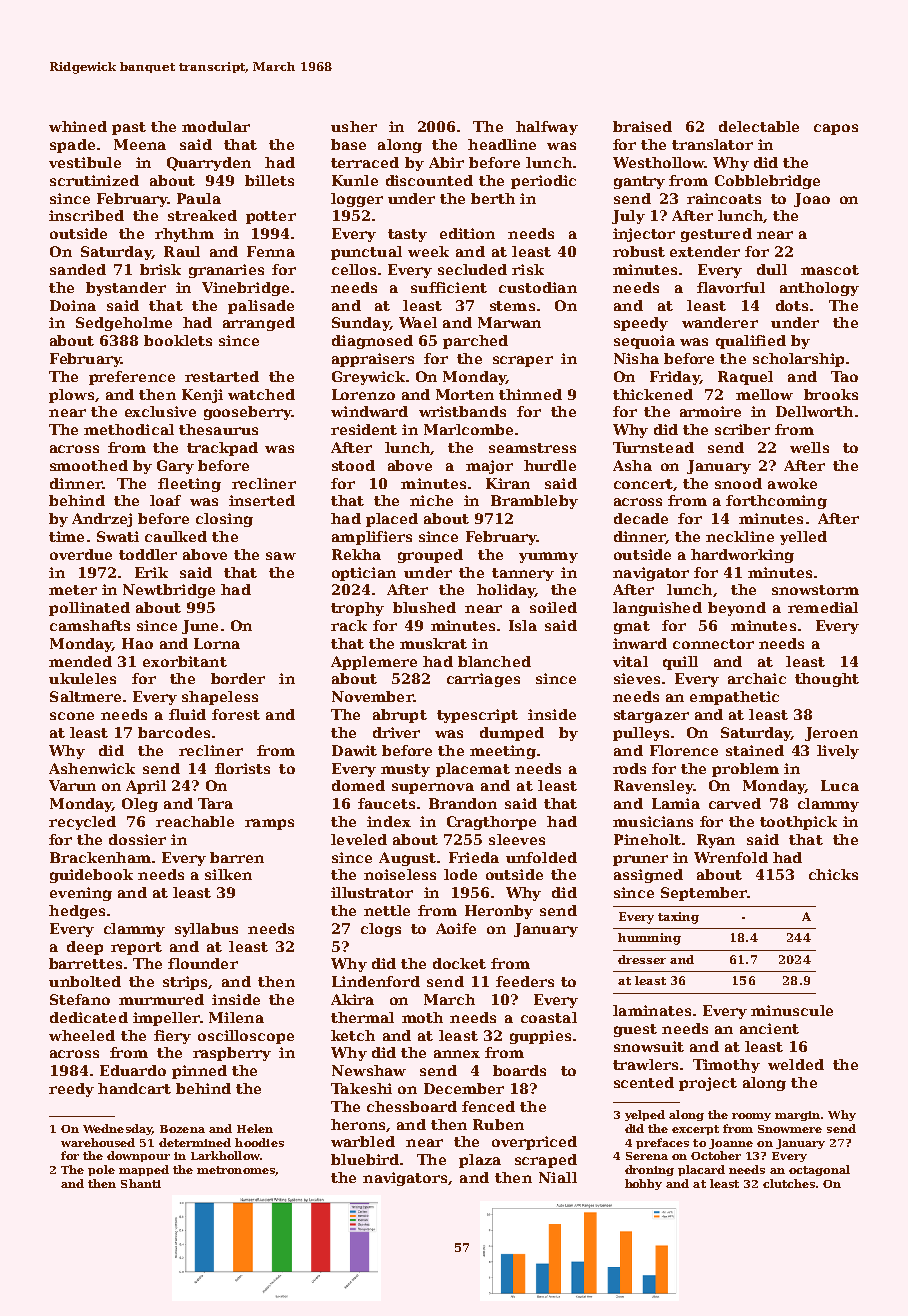 This document has width=908, height=1316. I want to click on Takeshi, so click(361, 1088).
